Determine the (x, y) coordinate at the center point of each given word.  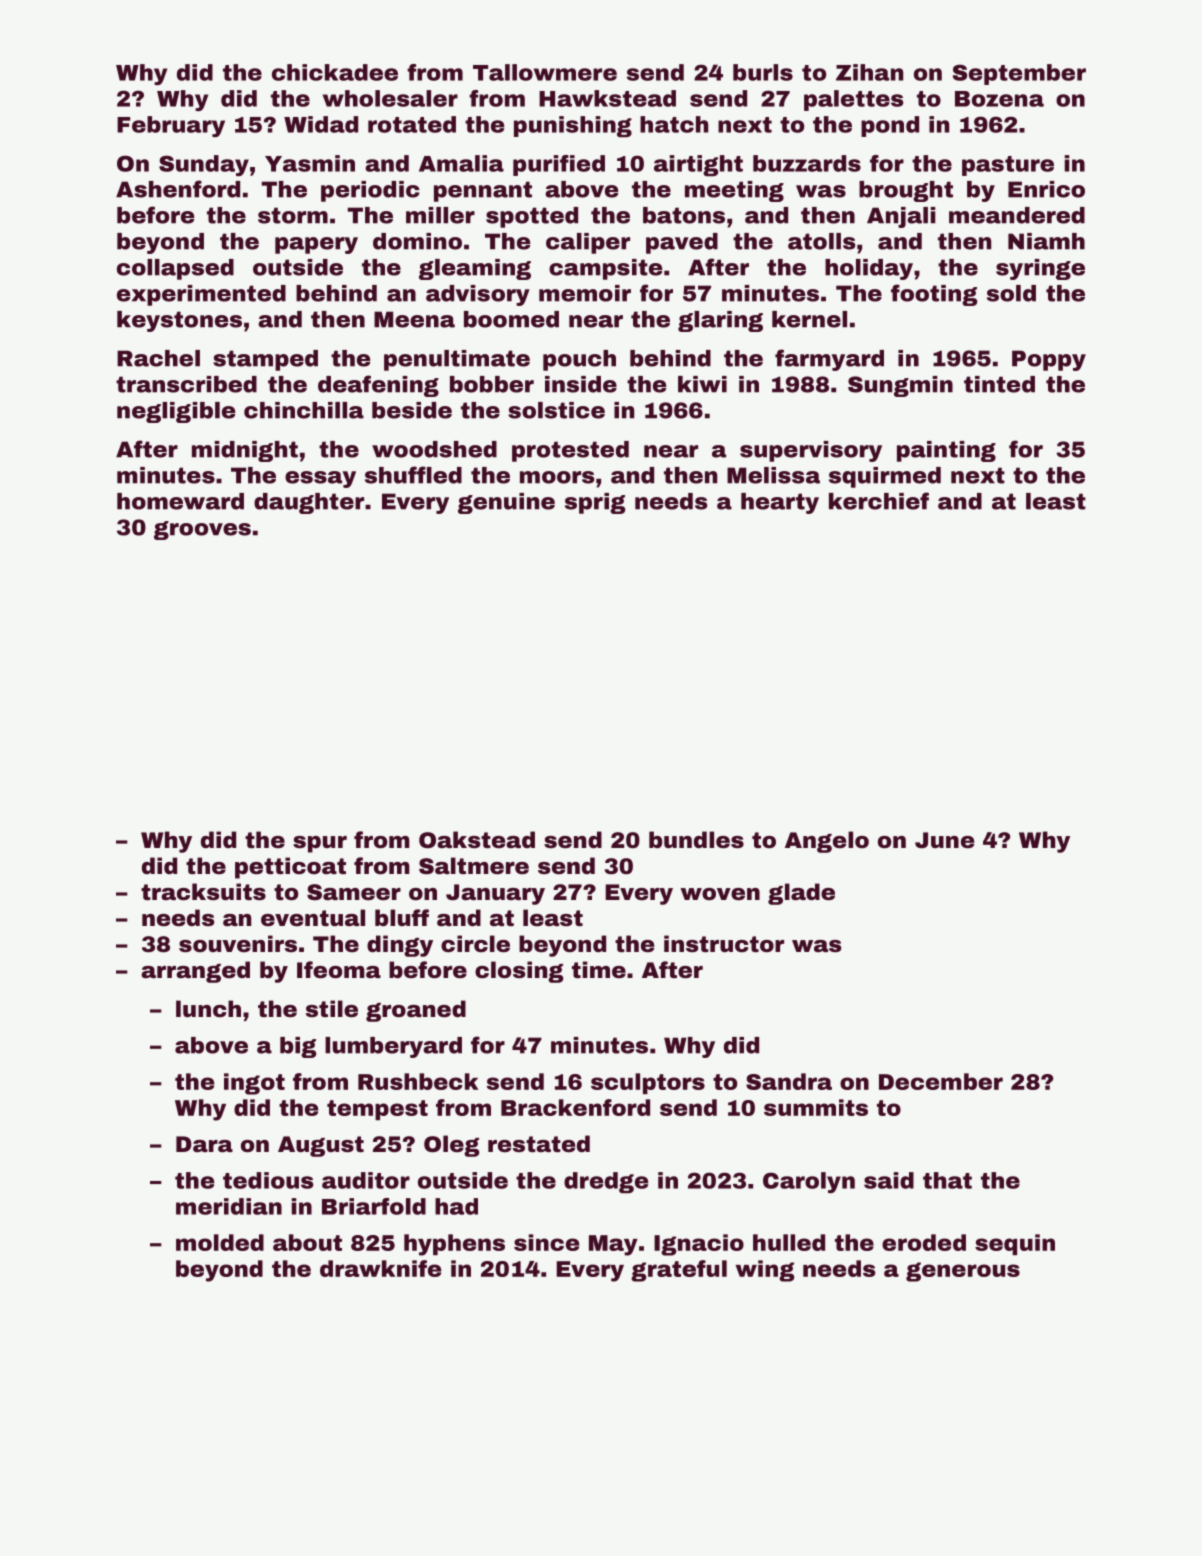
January (495, 894)
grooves (202, 530)
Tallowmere (545, 72)
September (1019, 74)
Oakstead (477, 839)
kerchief (879, 501)
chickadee (335, 72)
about (307, 1242)
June (944, 840)
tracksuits (203, 892)
